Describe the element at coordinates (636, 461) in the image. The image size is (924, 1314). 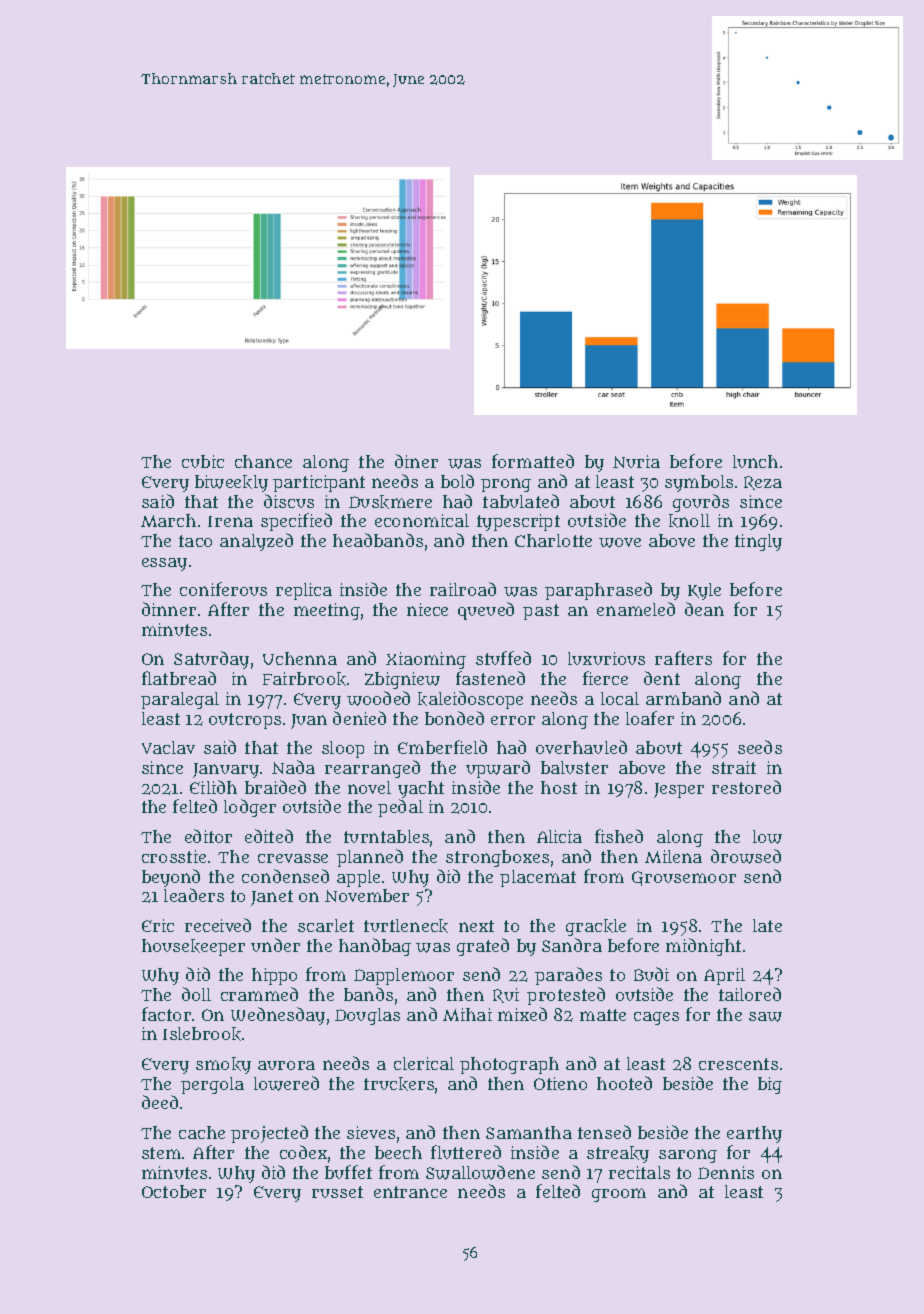
I see `Nuria` at that location.
